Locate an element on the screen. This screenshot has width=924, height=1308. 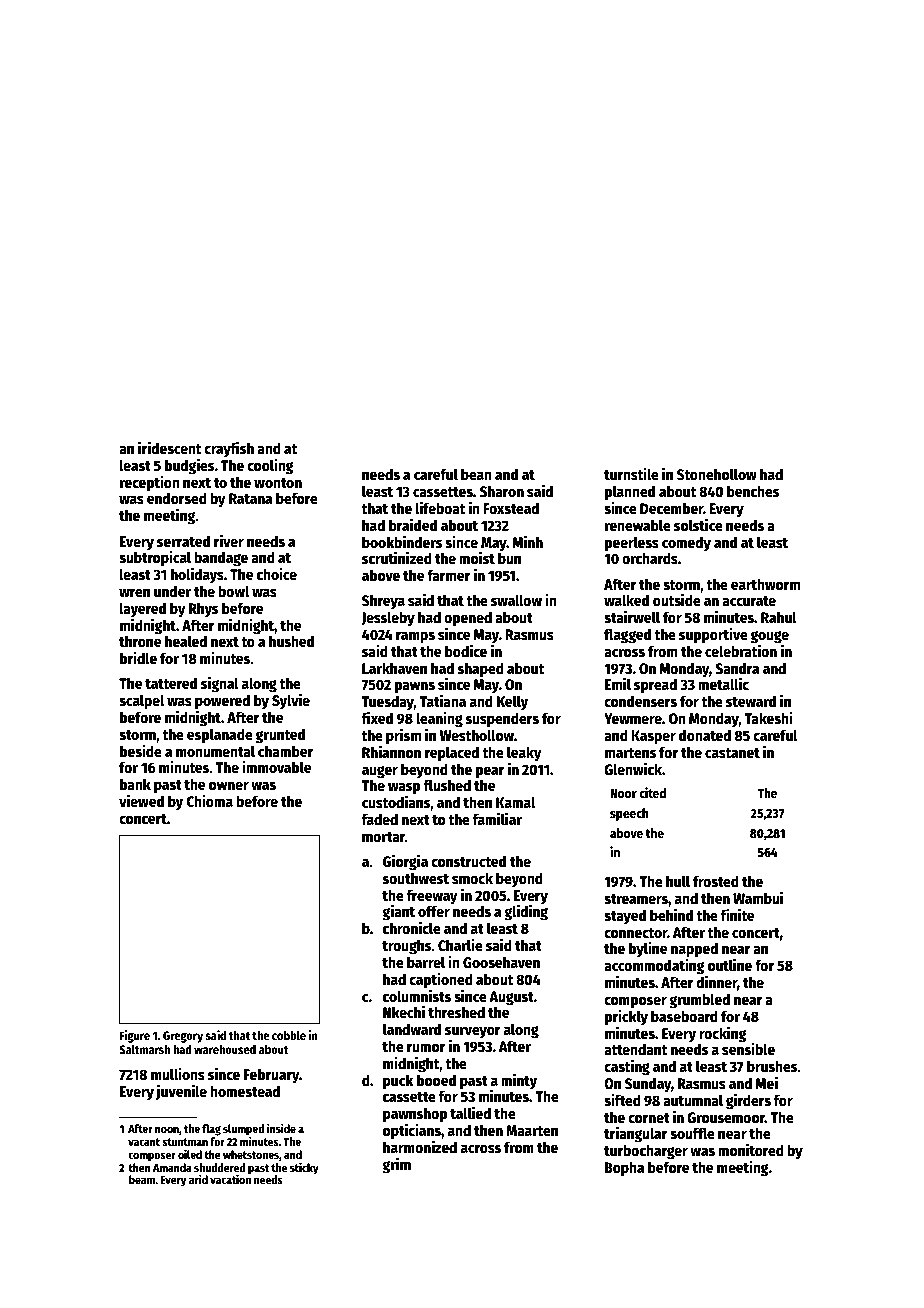
inside is located at coordinates (281, 1128).
